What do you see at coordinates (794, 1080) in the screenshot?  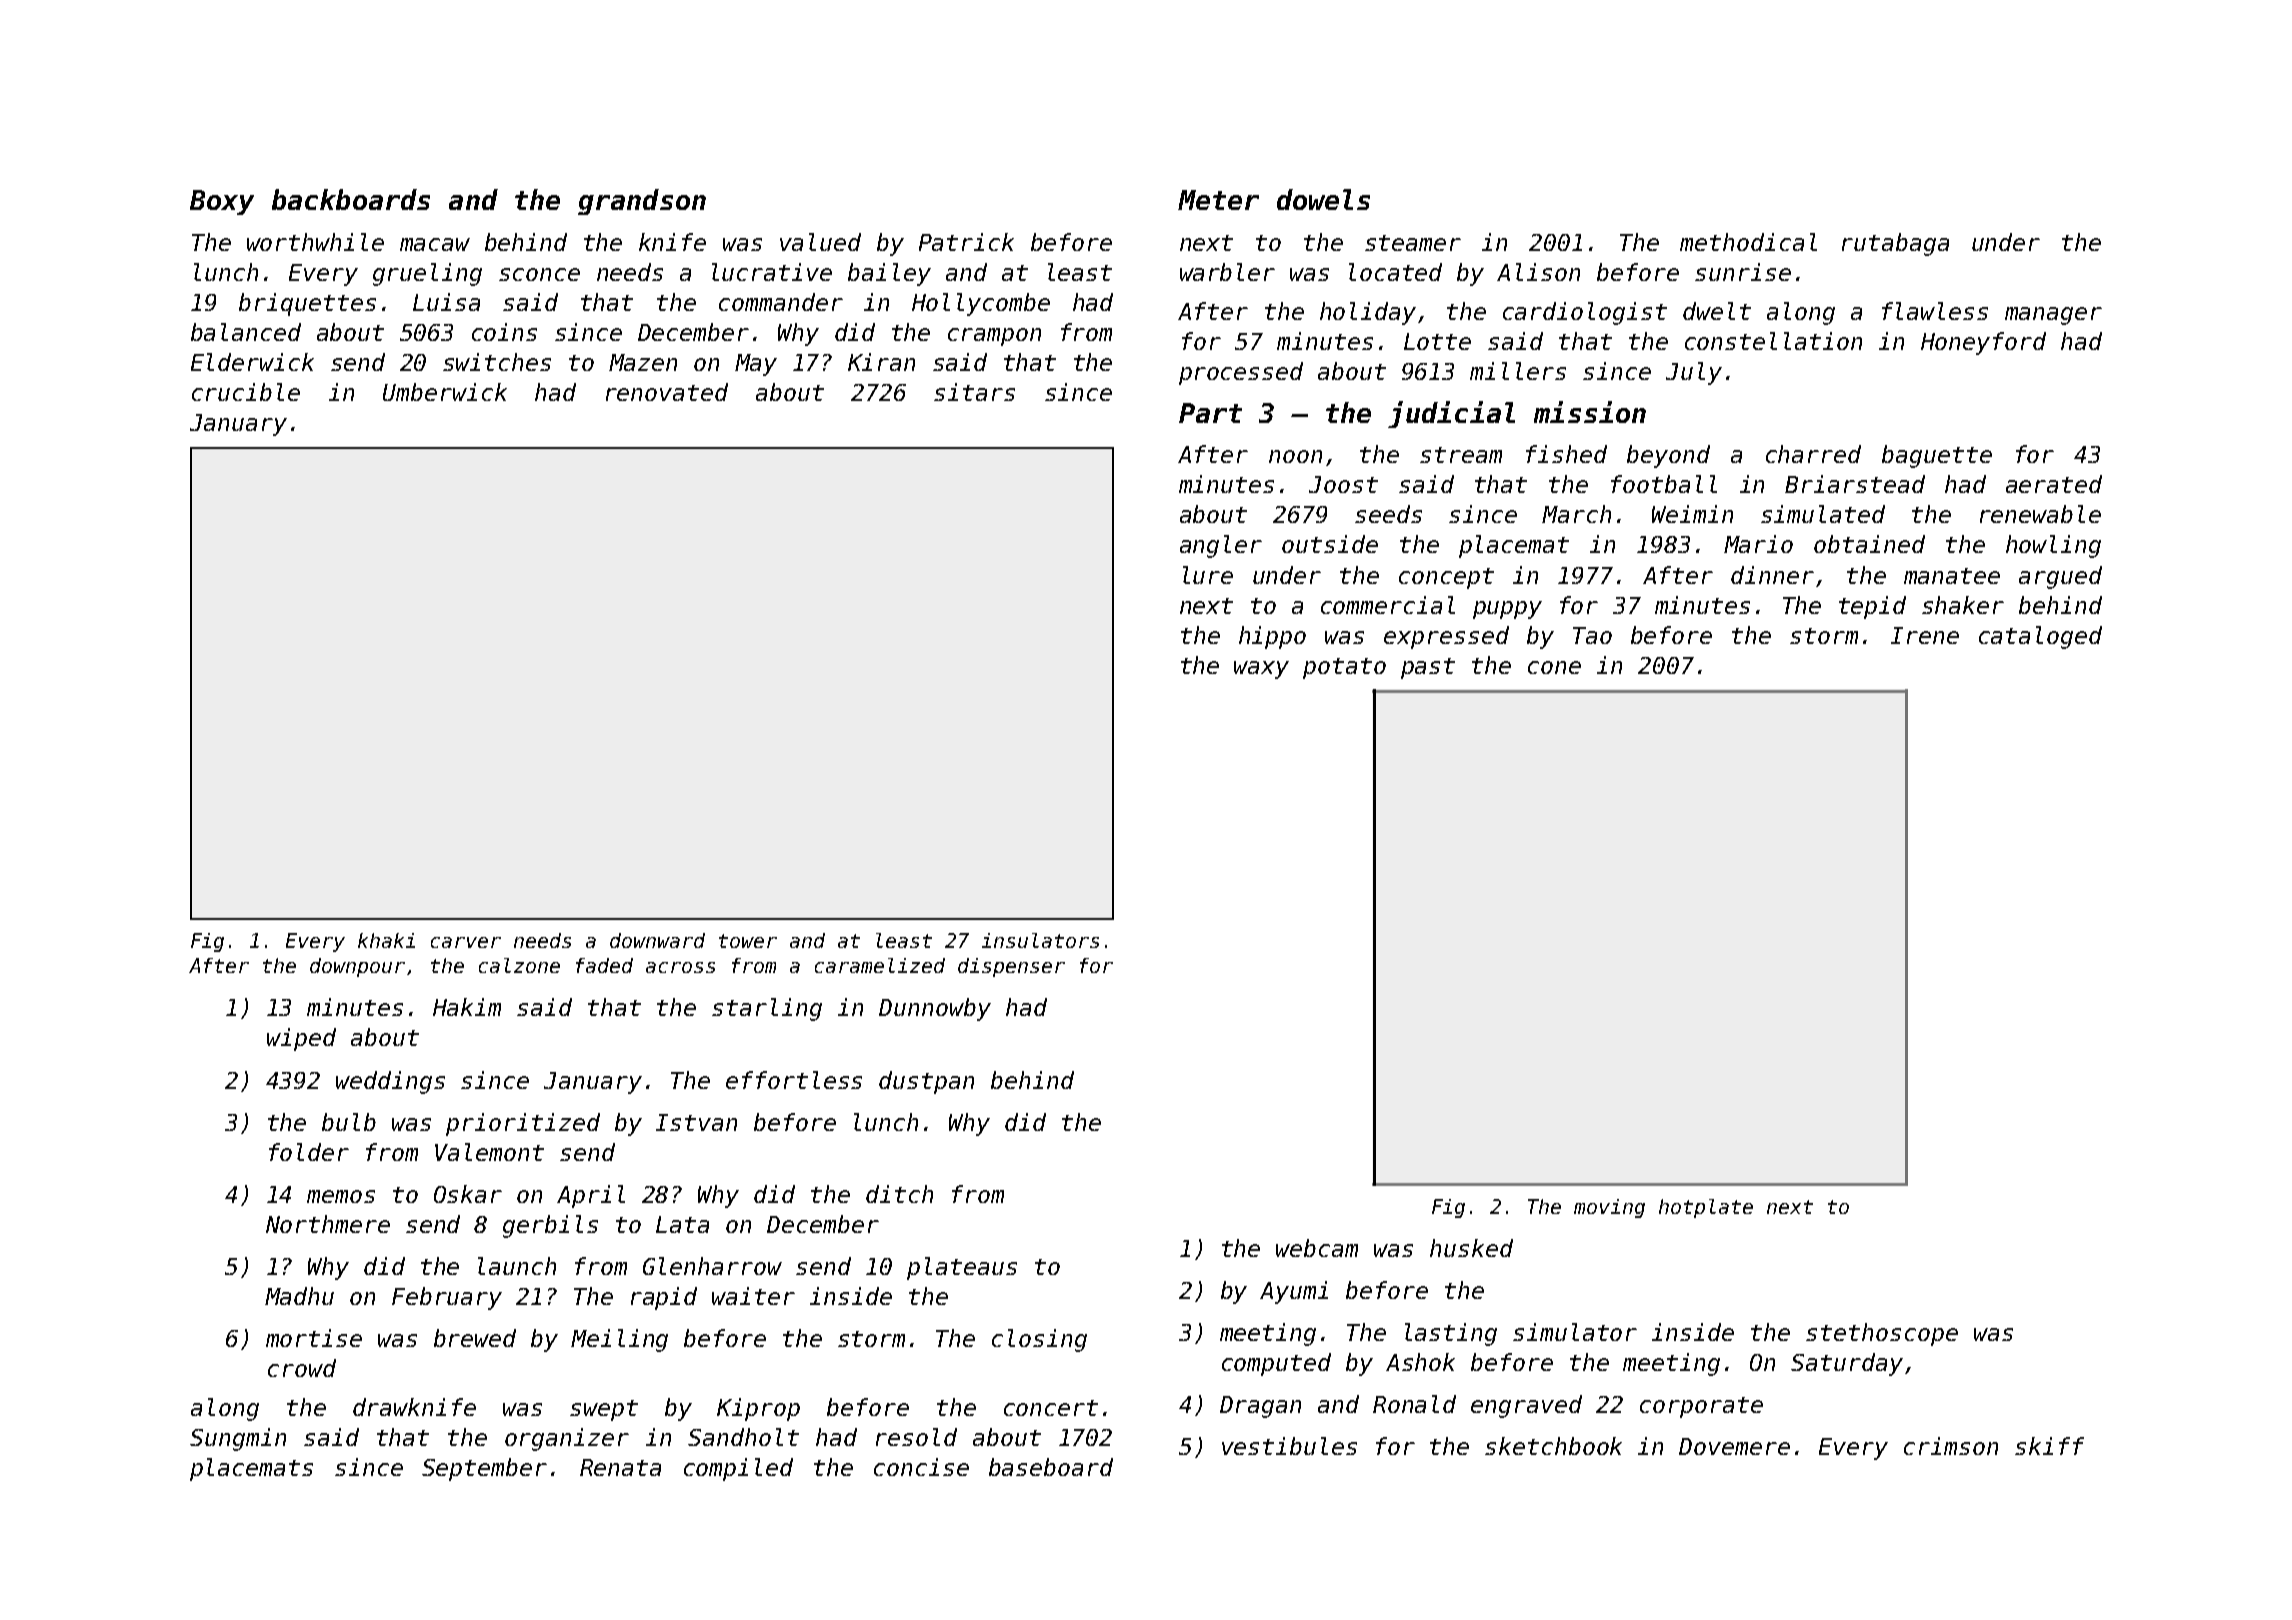 I see `effortless` at bounding box center [794, 1080].
